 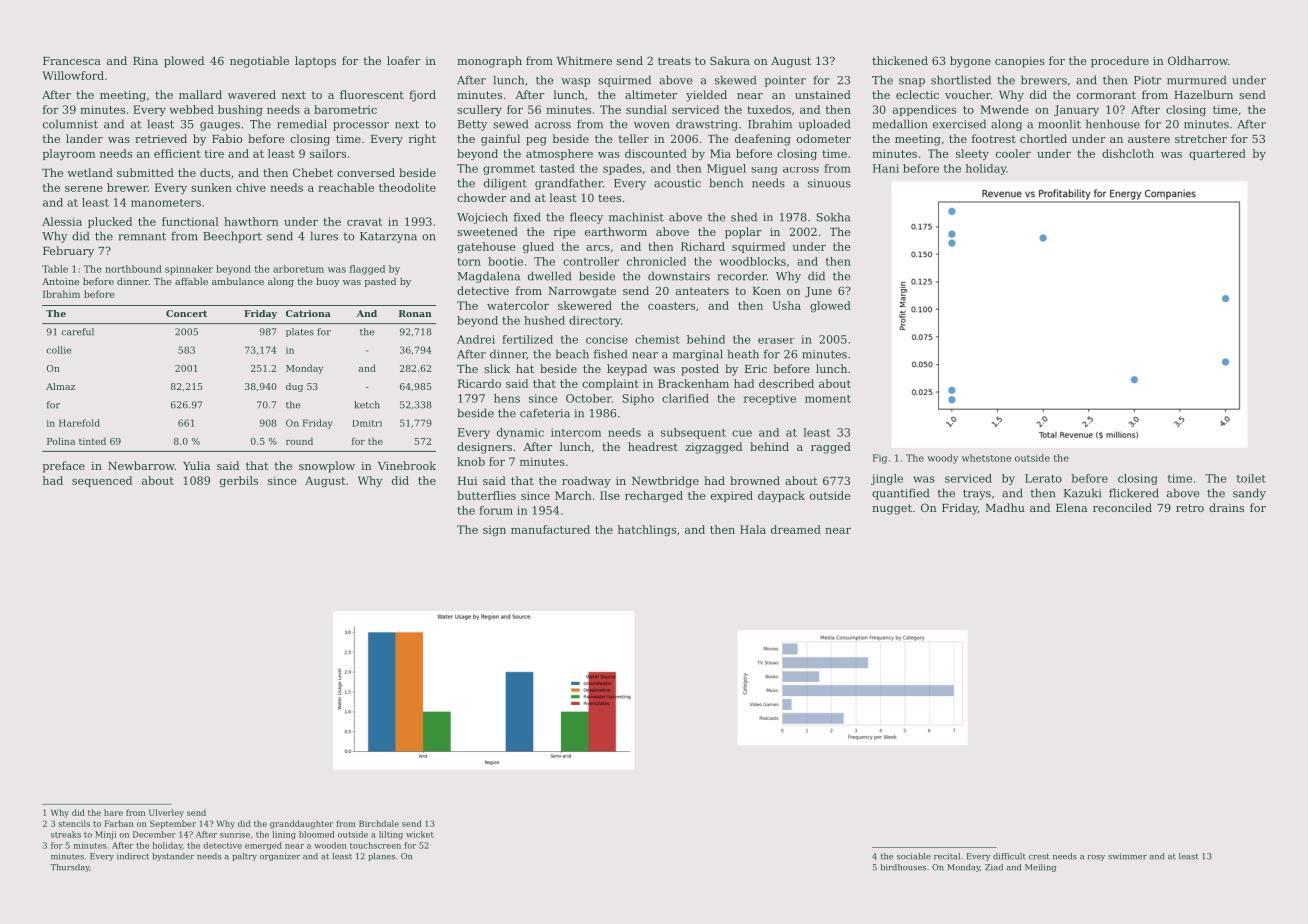 I want to click on paltry, so click(x=244, y=857).
